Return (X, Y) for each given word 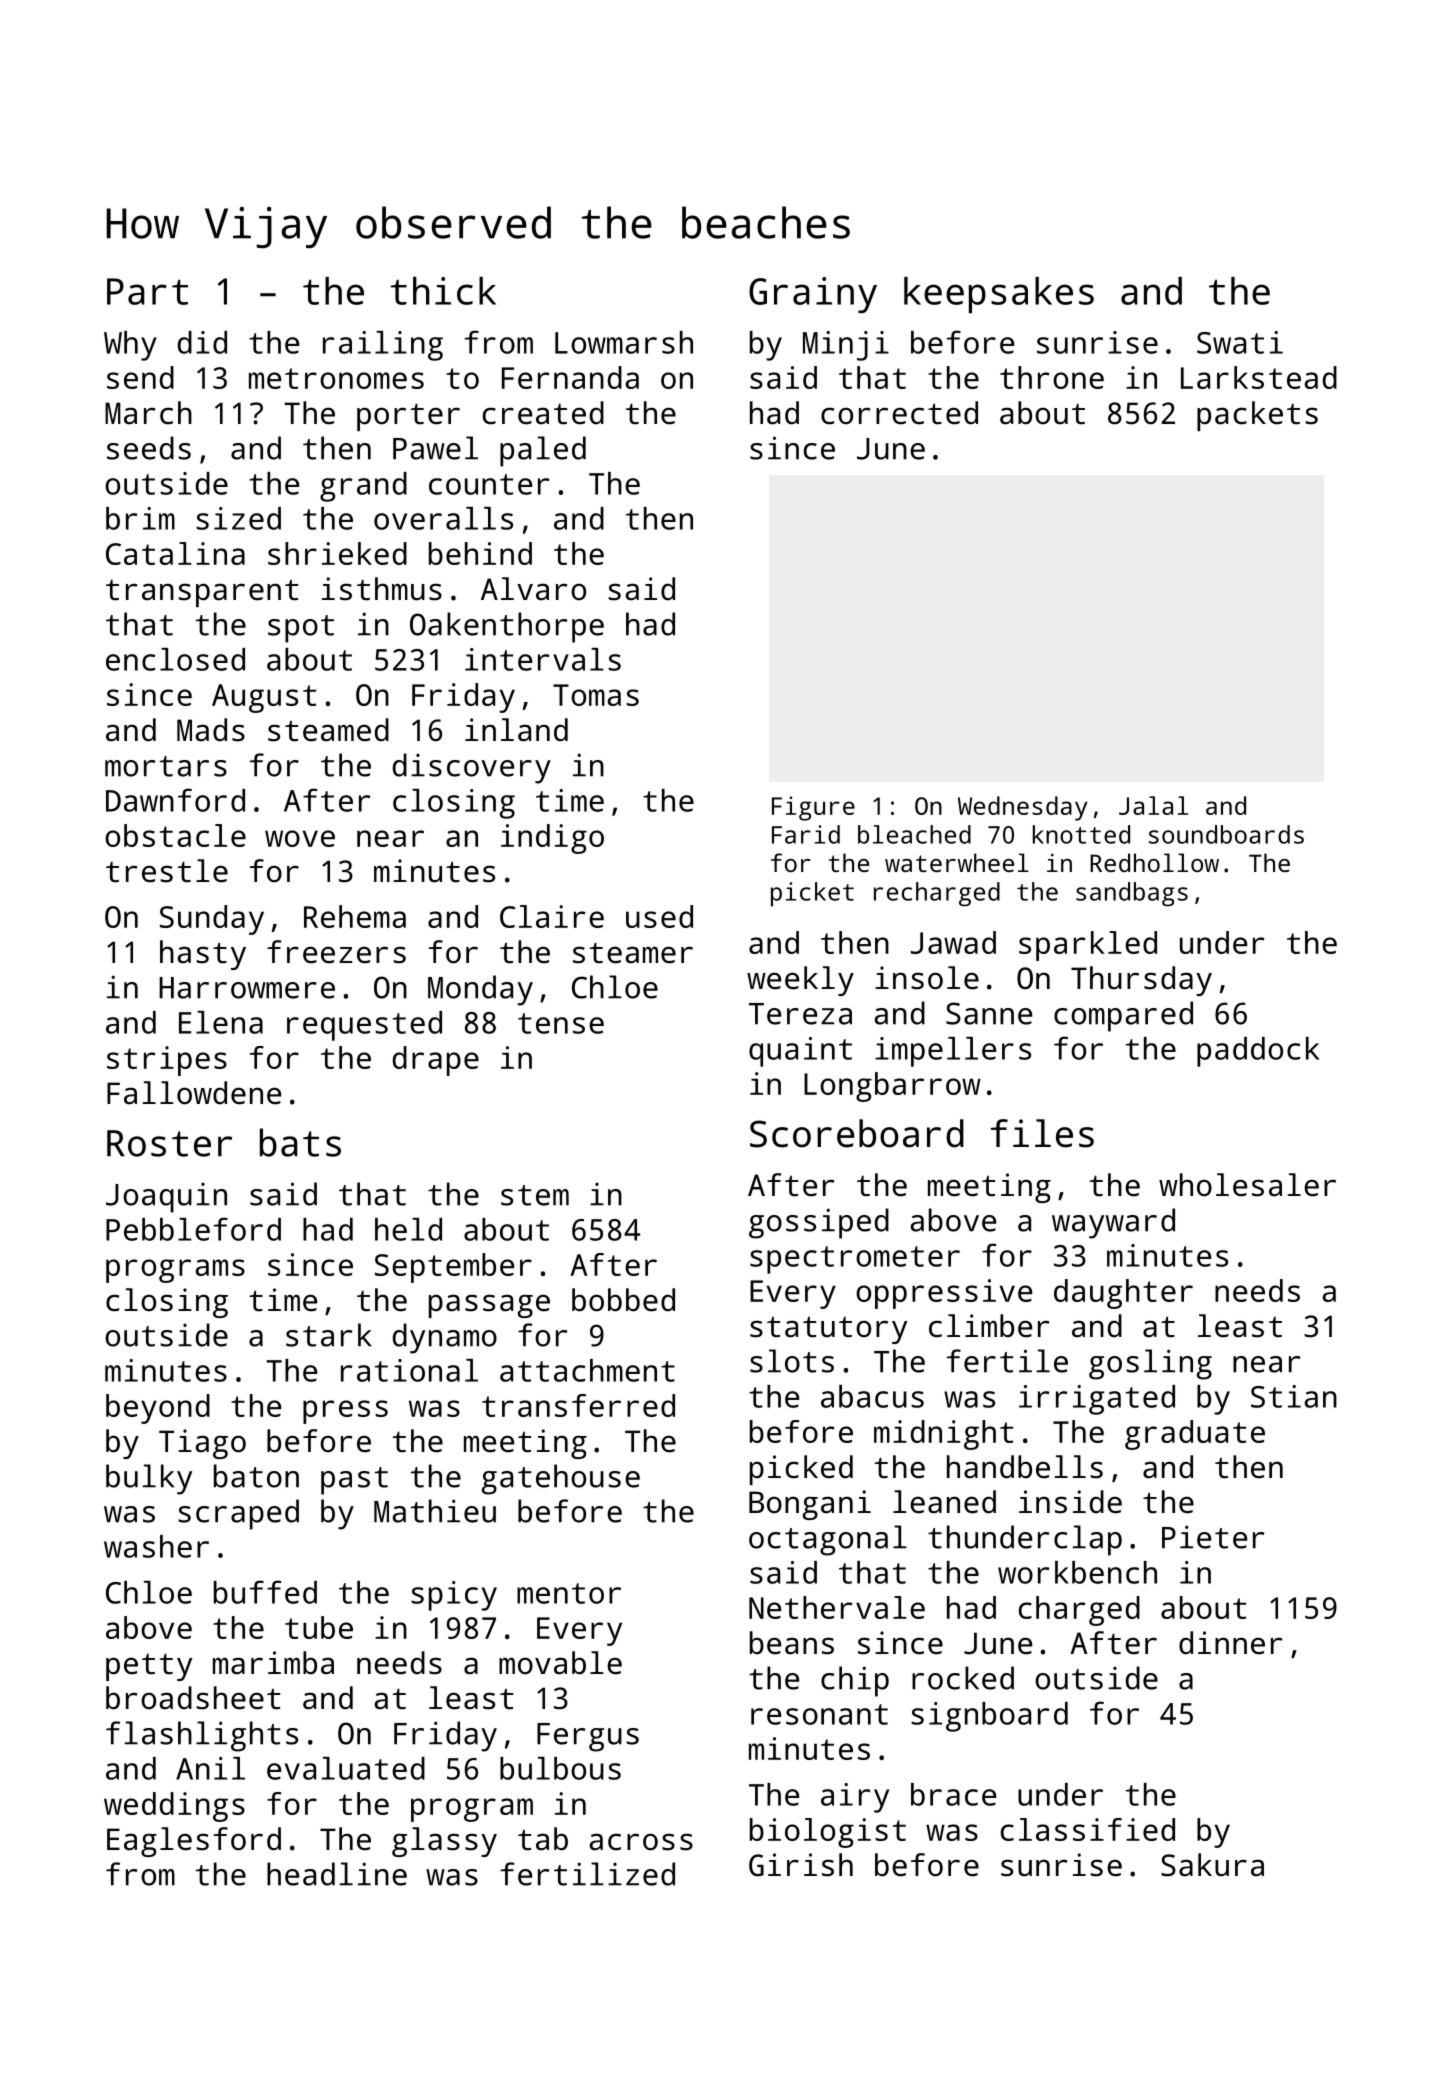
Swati (1240, 342)
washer (156, 1546)
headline (337, 1874)
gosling (1150, 1364)
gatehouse (561, 1479)
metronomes (336, 378)
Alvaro (533, 589)
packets (1257, 416)
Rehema (355, 916)
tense (561, 1023)
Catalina (175, 553)
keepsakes (999, 295)
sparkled (1088, 946)
